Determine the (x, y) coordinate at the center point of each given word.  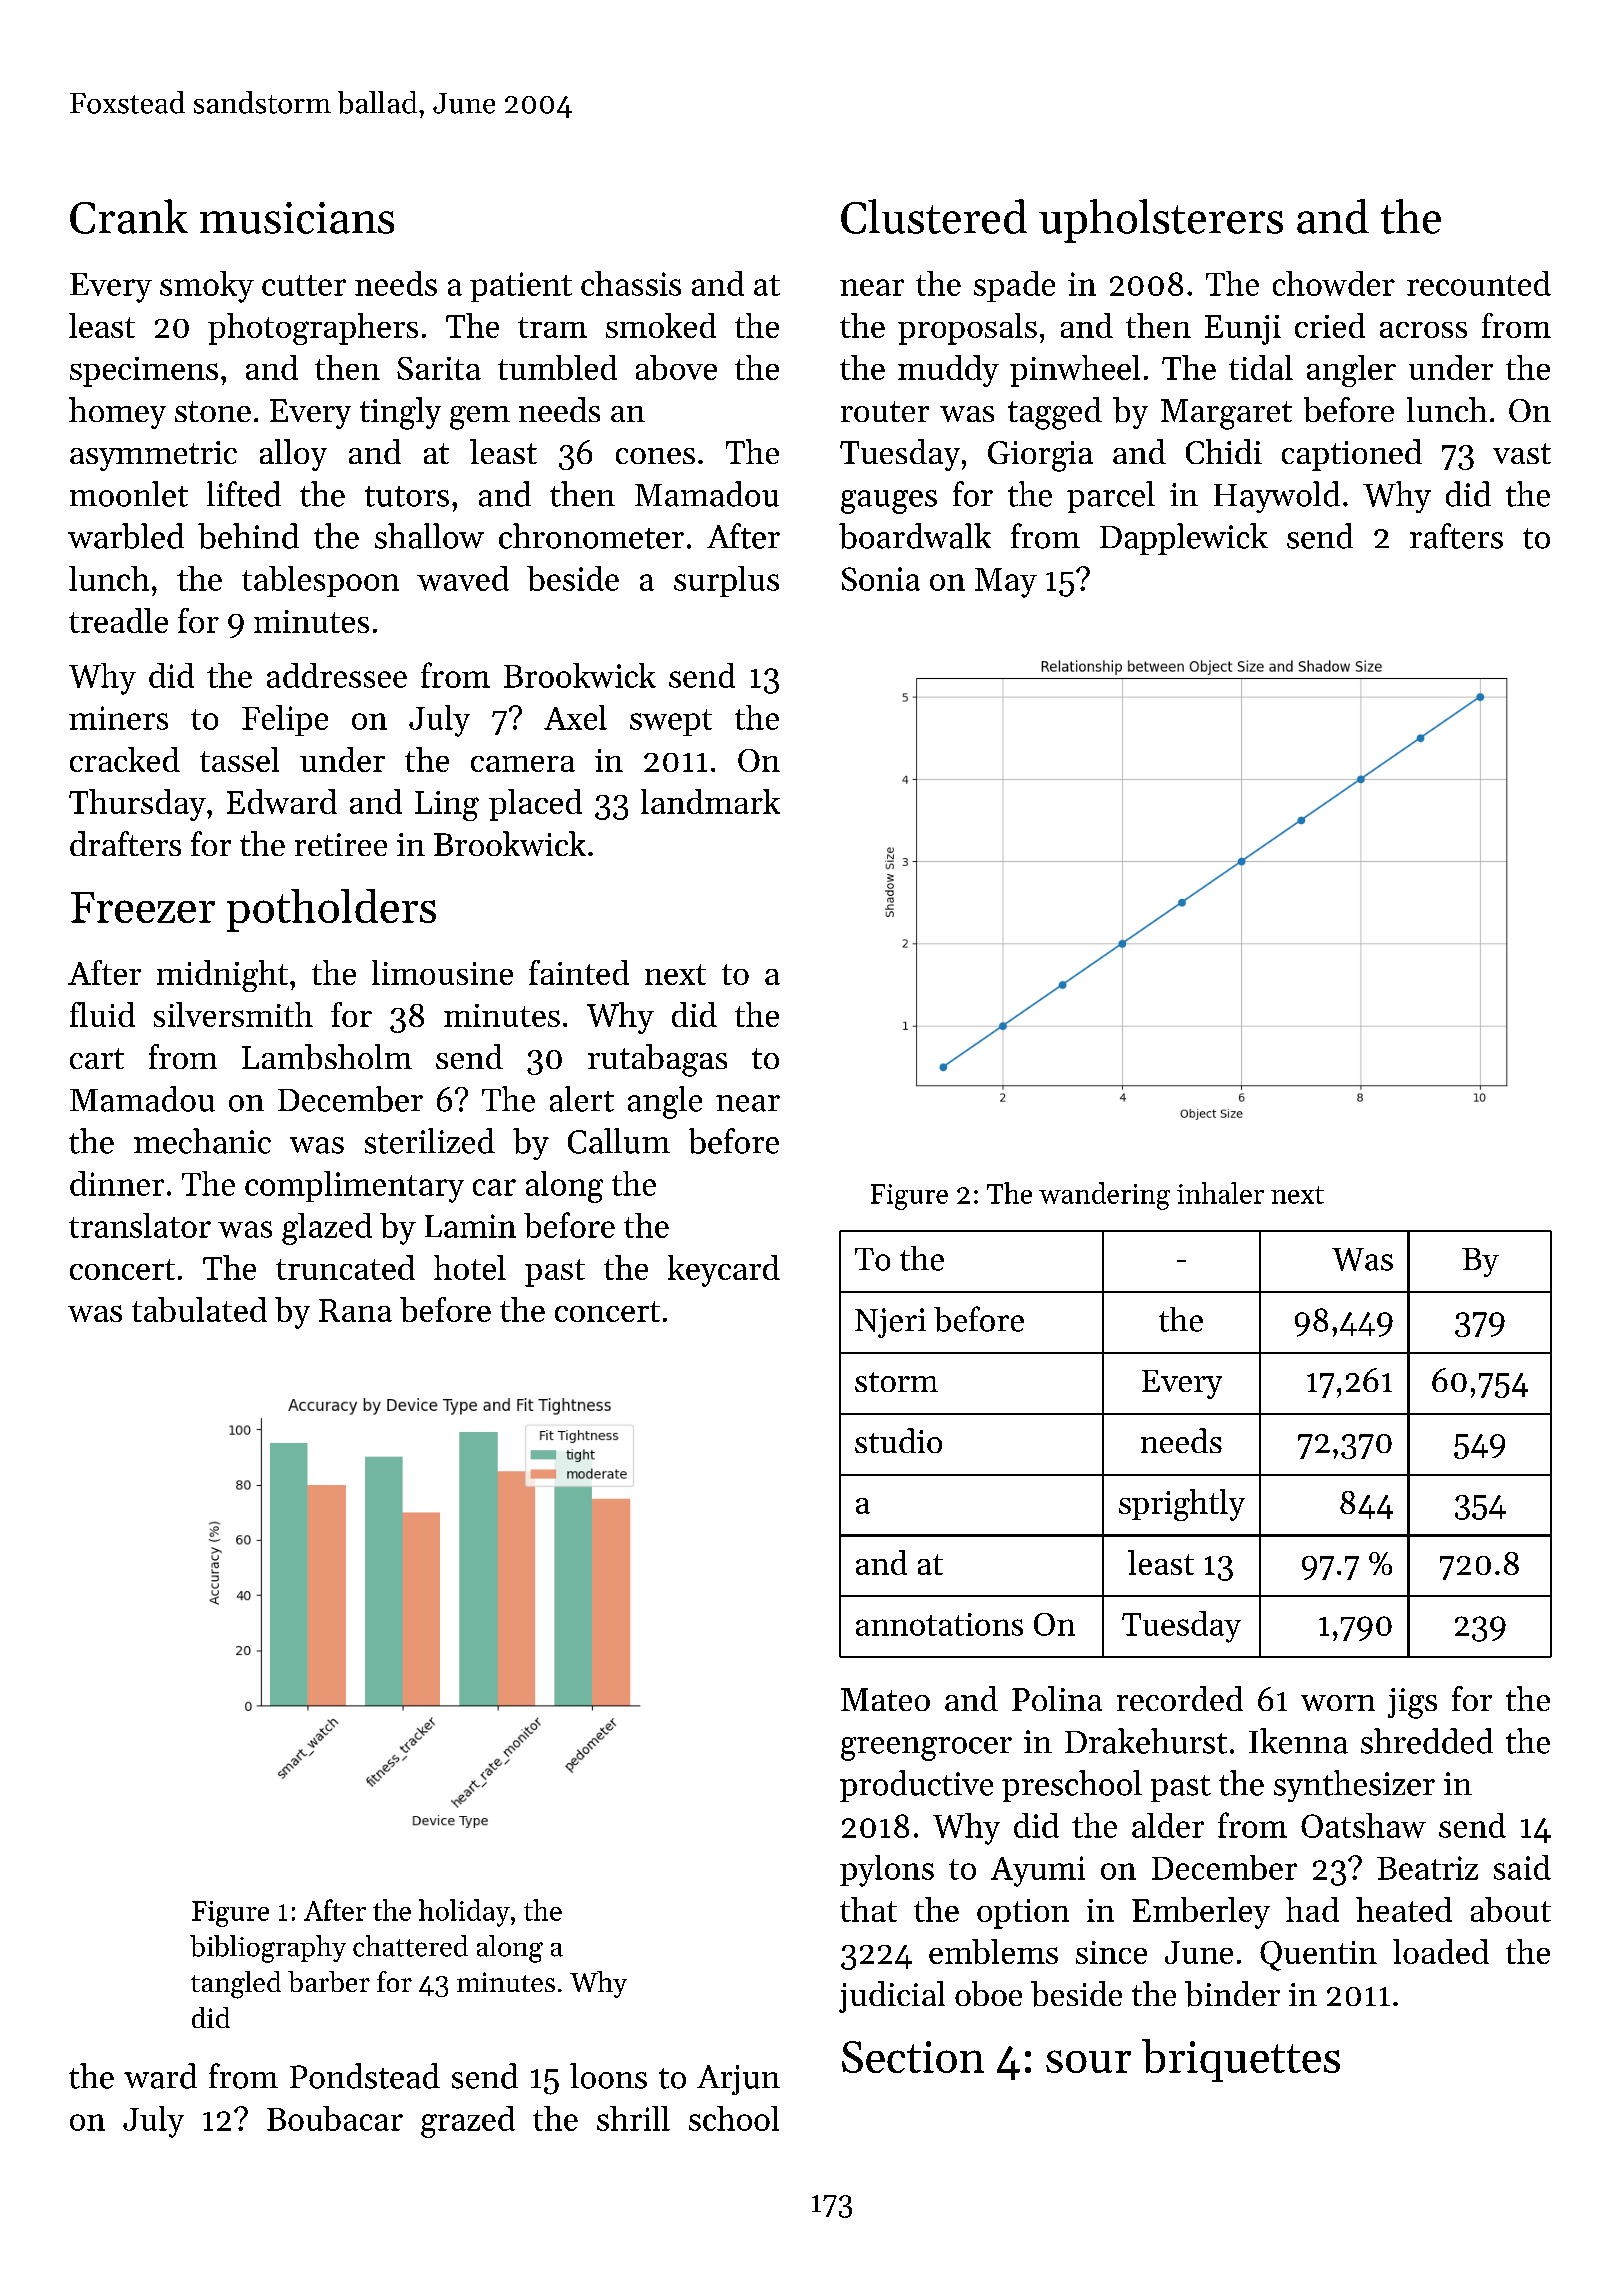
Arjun (738, 2080)
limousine (442, 972)
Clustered (934, 216)
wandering (1104, 1196)
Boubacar (335, 2118)
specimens (144, 372)
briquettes (1241, 2060)
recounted (1479, 283)
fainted (579, 972)
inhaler (1220, 1193)
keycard (724, 1271)
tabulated (199, 1309)
